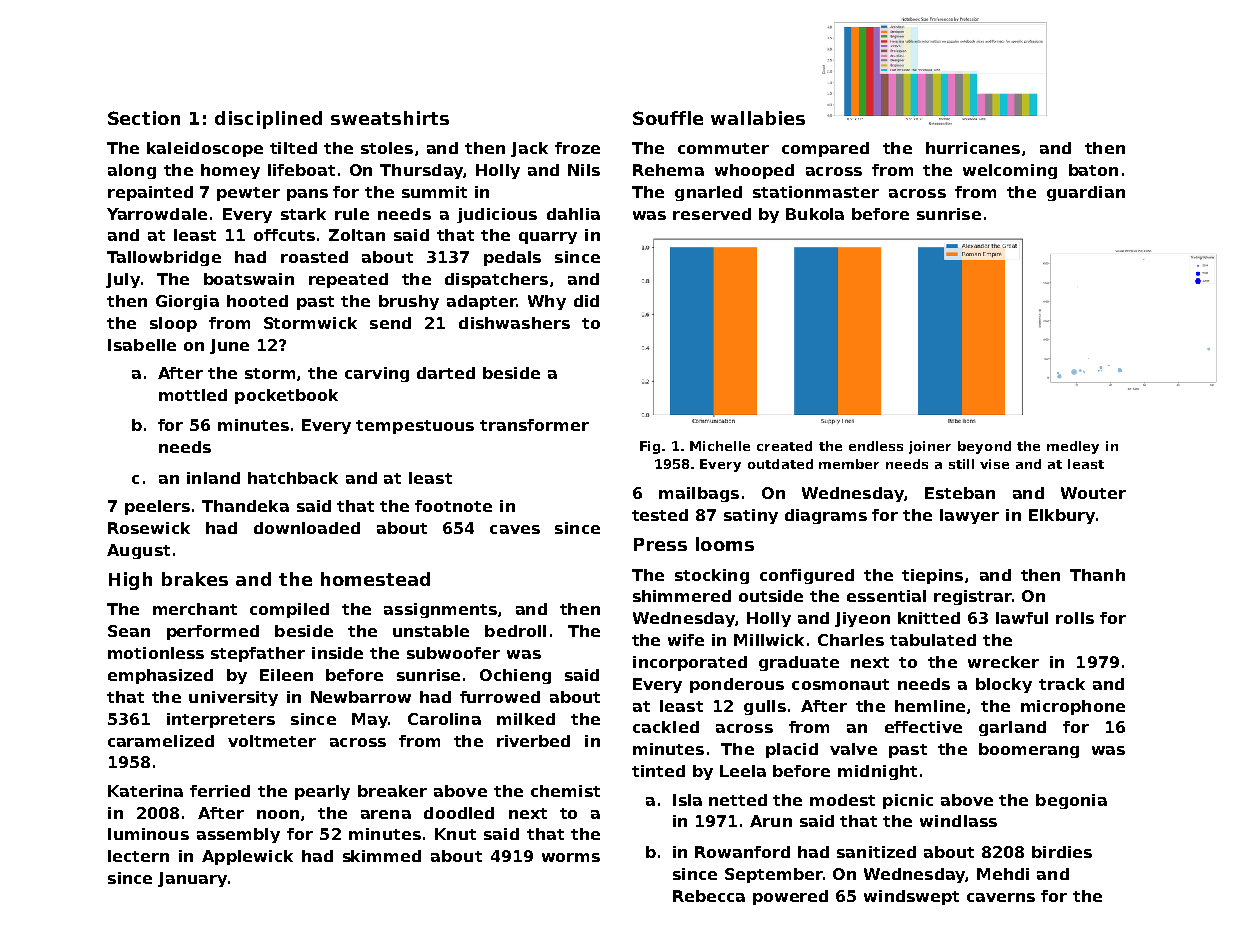 Image resolution: width=1233 pixels, height=952 pixels. Describe the element at coordinates (390, 118) in the screenshot. I see `sweatshirts` at that location.
